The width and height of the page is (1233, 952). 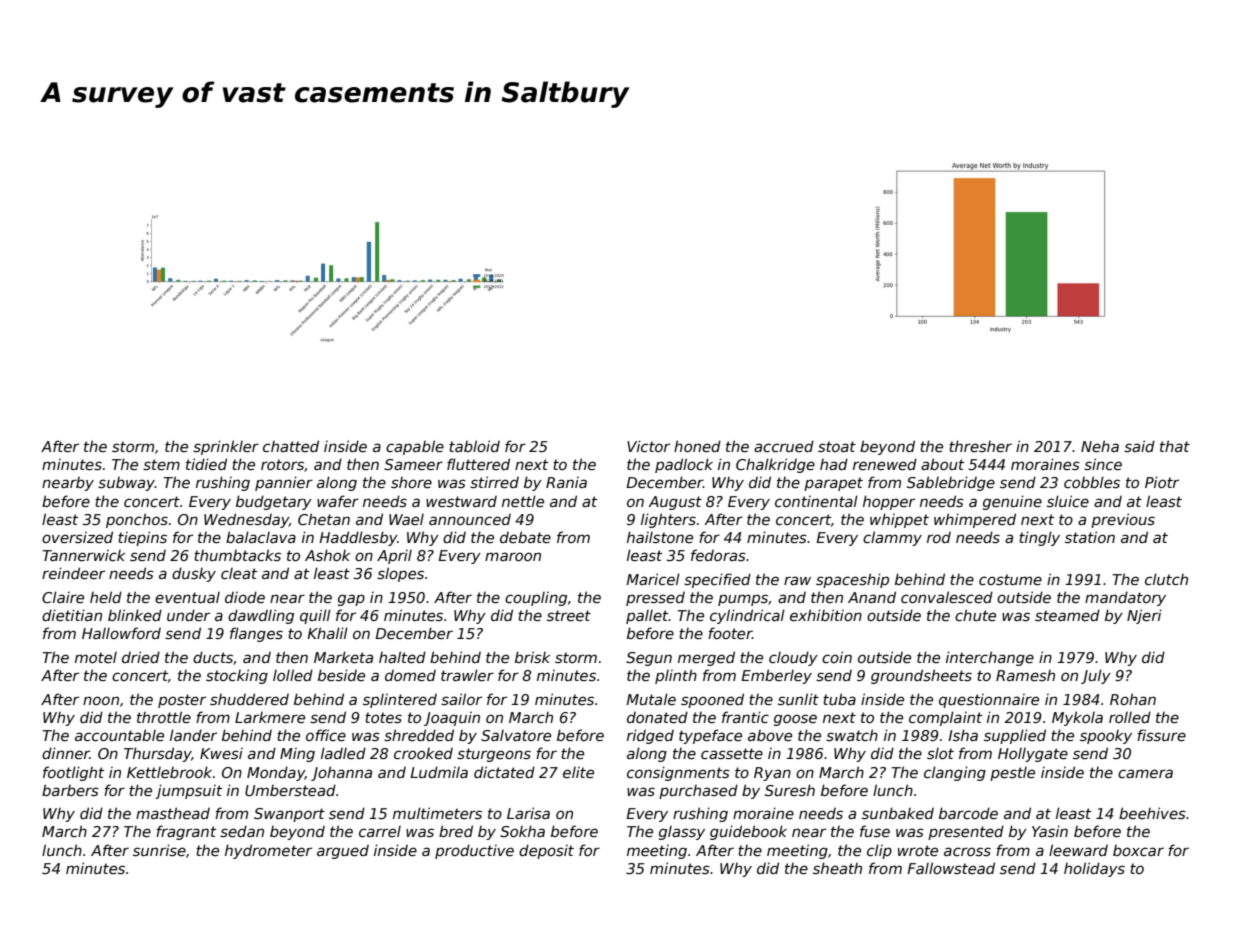 I want to click on thumbtacks, so click(x=237, y=555).
